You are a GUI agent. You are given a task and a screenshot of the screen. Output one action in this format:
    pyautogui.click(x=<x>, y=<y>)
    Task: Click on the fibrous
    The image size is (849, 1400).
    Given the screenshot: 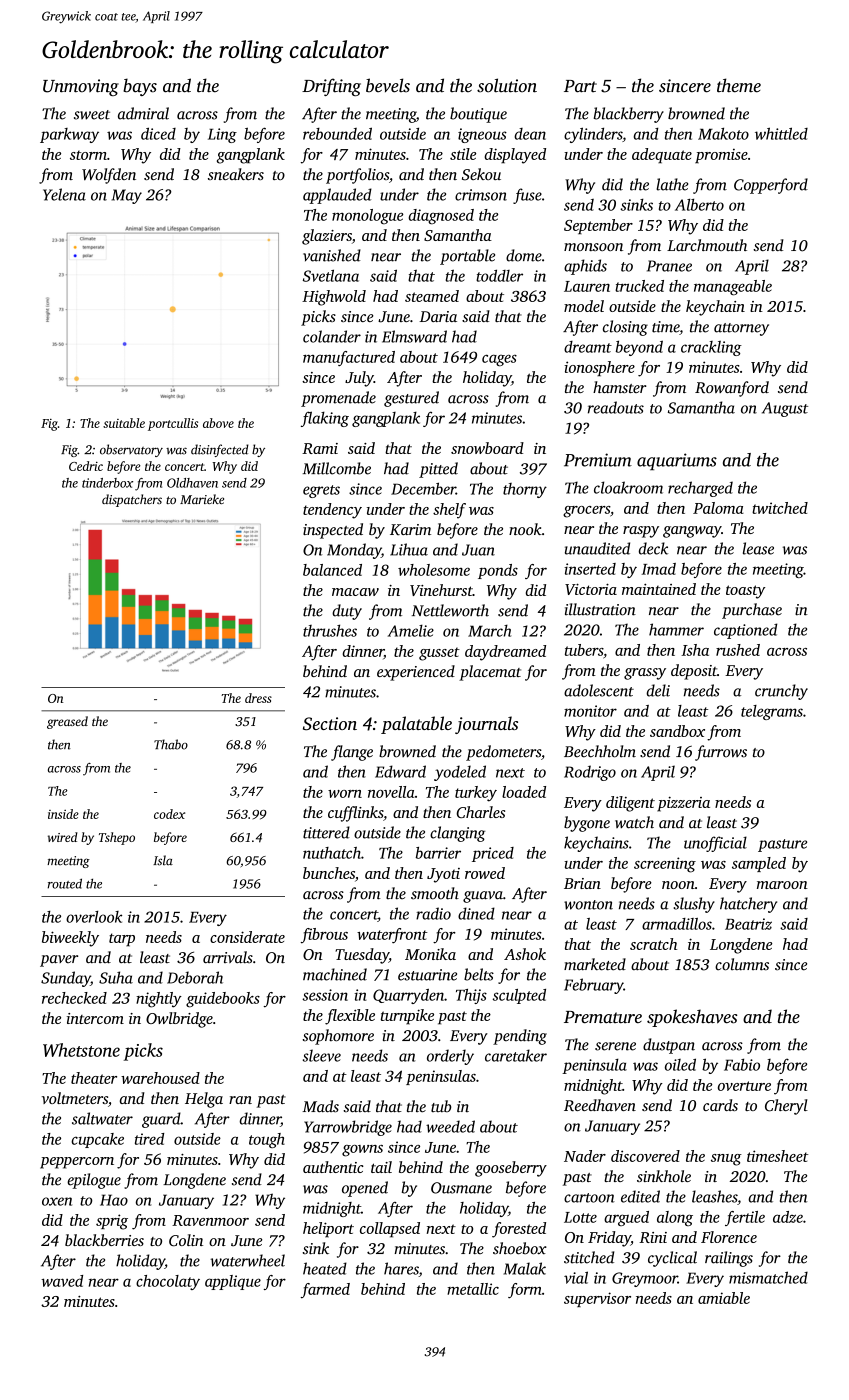 What is the action you would take?
    pyautogui.click(x=324, y=936)
